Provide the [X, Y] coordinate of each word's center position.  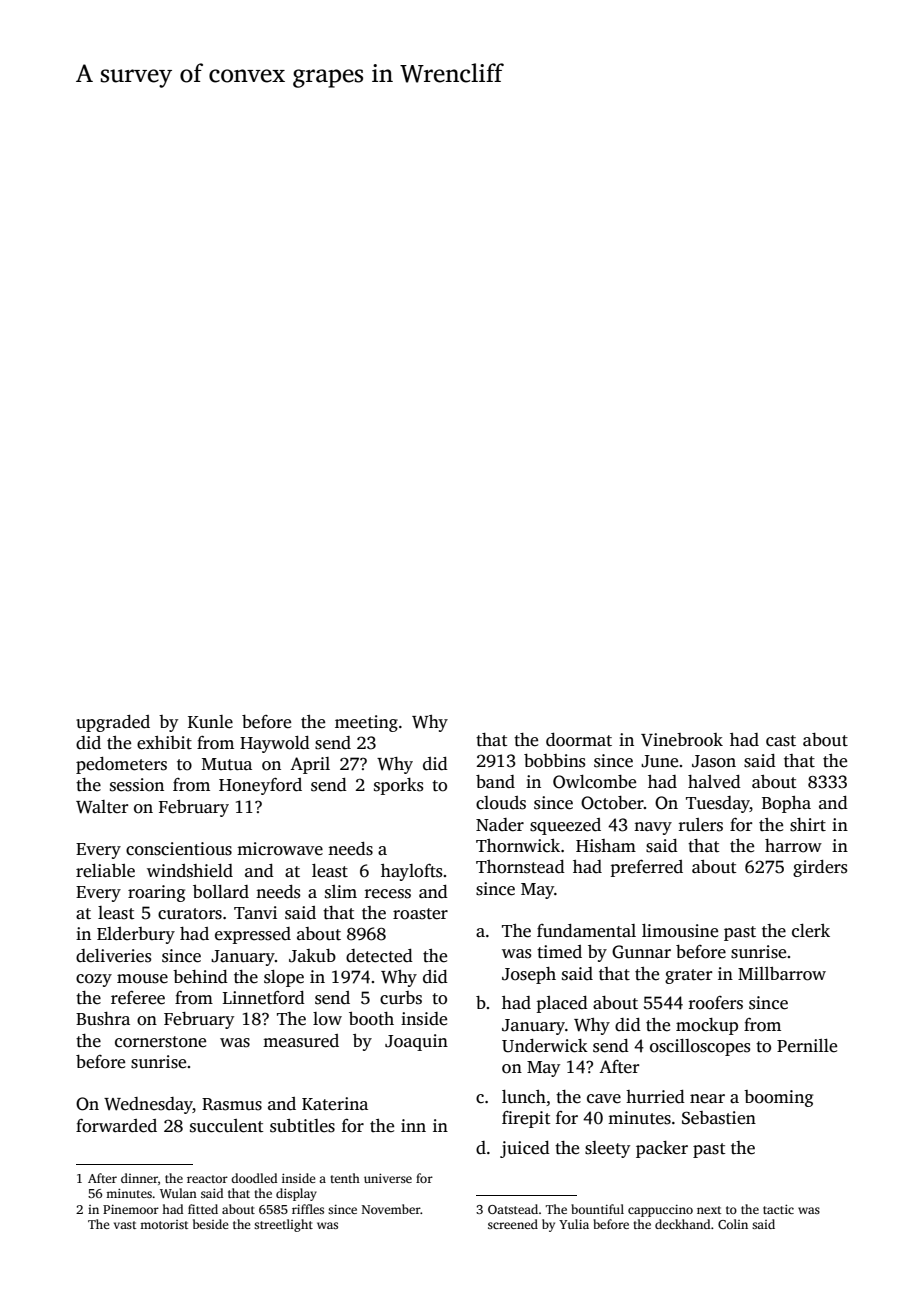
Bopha [786, 804]
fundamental [586, 931]
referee [138, 998]
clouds [501, 803]
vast [125, 1225]
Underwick [545, 1046]
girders [820, 868]
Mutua [227, 764]
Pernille [807, 1046]
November [391, 1209]
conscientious [179, 849]
